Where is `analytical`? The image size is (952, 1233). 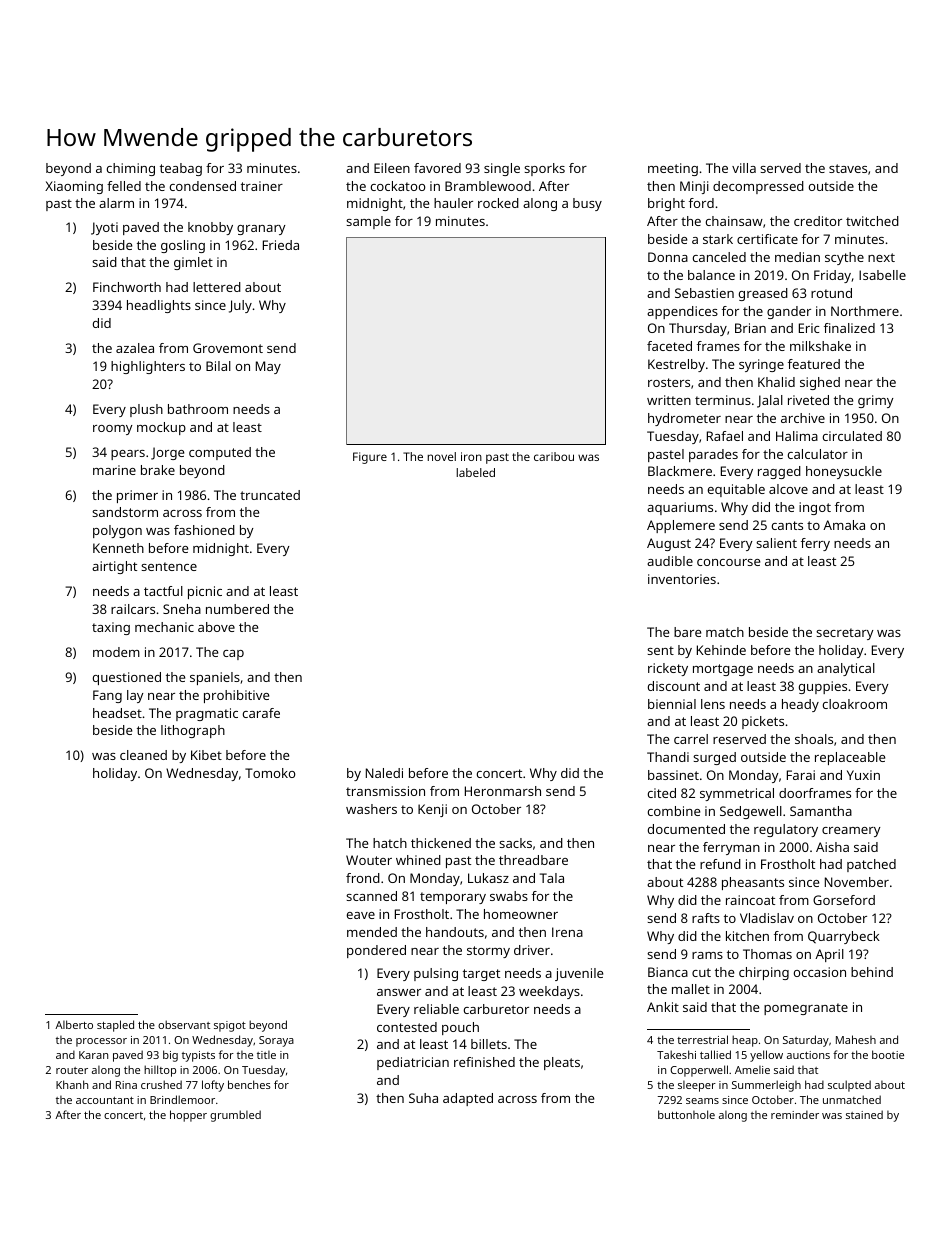 analytical is located at coordinates (846, 669).
